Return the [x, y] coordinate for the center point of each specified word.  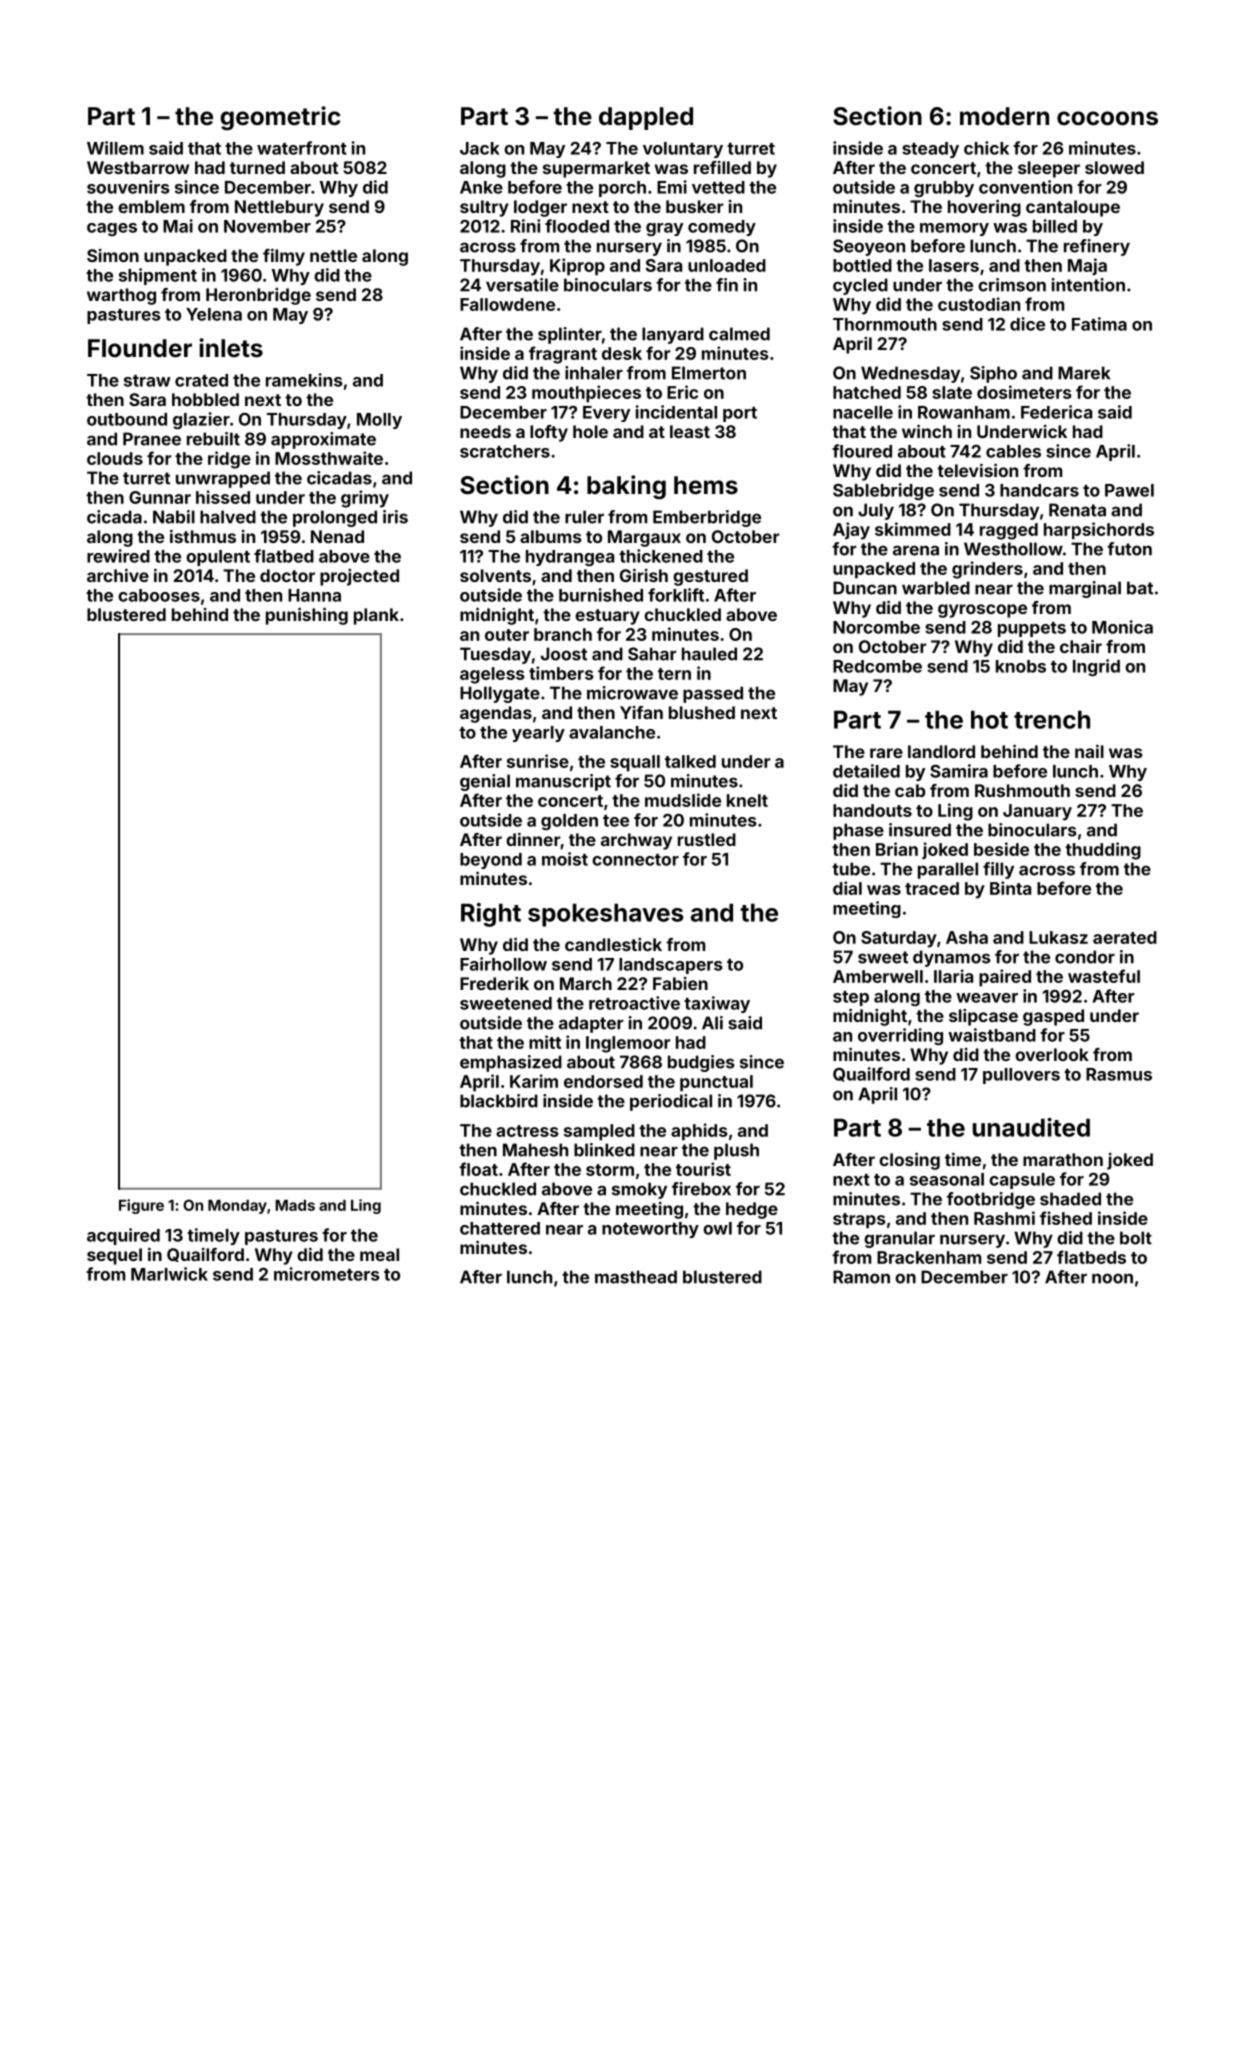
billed [1055, 226]
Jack [480, 148]
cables [1013, 451]
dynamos [952, 958]
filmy [284, 257]
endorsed [603, 1081]
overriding [900, 1036]
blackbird [499, 1101]
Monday [237, 1207]
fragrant [563, 355]
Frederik [494, 983]
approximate [323, 440]
